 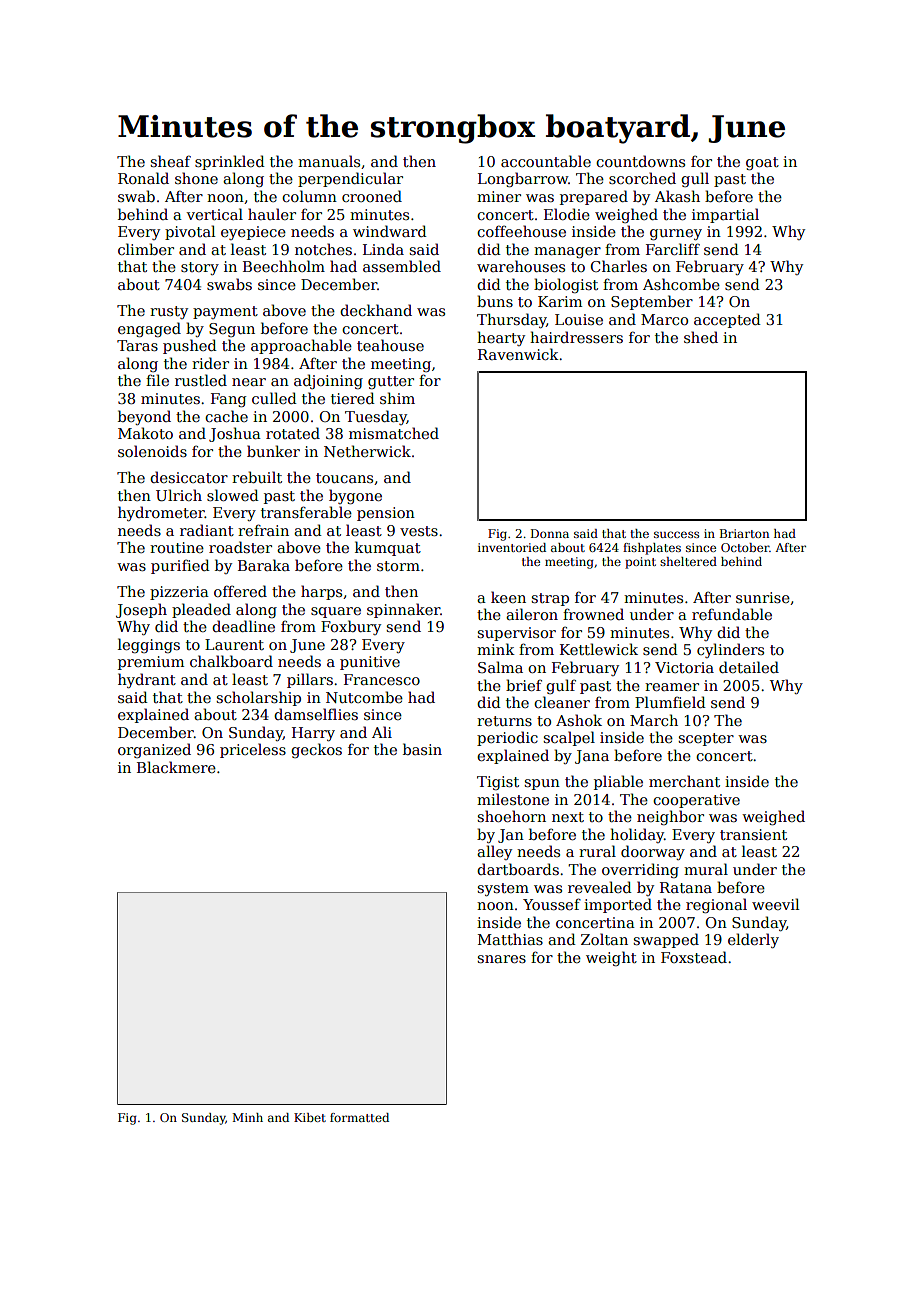 What do you see at coordinates (652, 549) in the screenshot?
I see `fishplates` at bounding box center [652, 549].
